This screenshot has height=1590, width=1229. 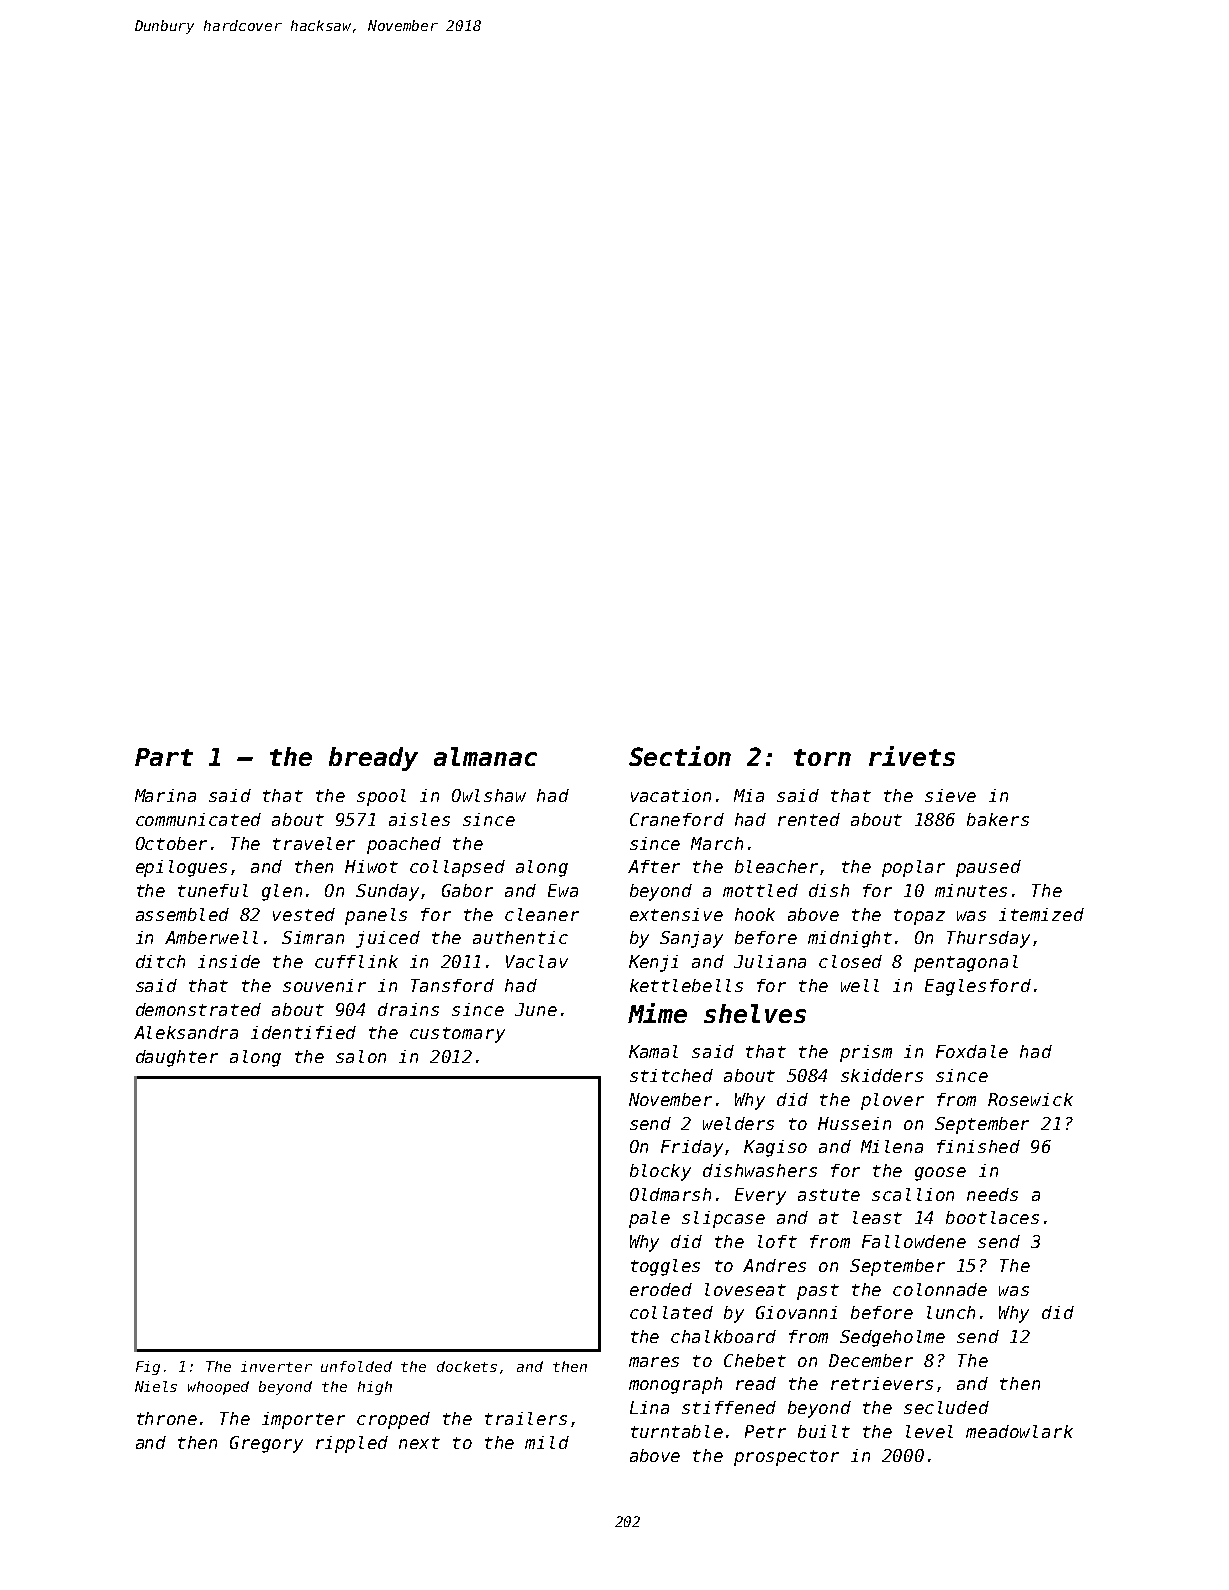 What do you see at coordinates (304, 914) in the screenshot?
I see `vested` at bounding box center [304, 914].
